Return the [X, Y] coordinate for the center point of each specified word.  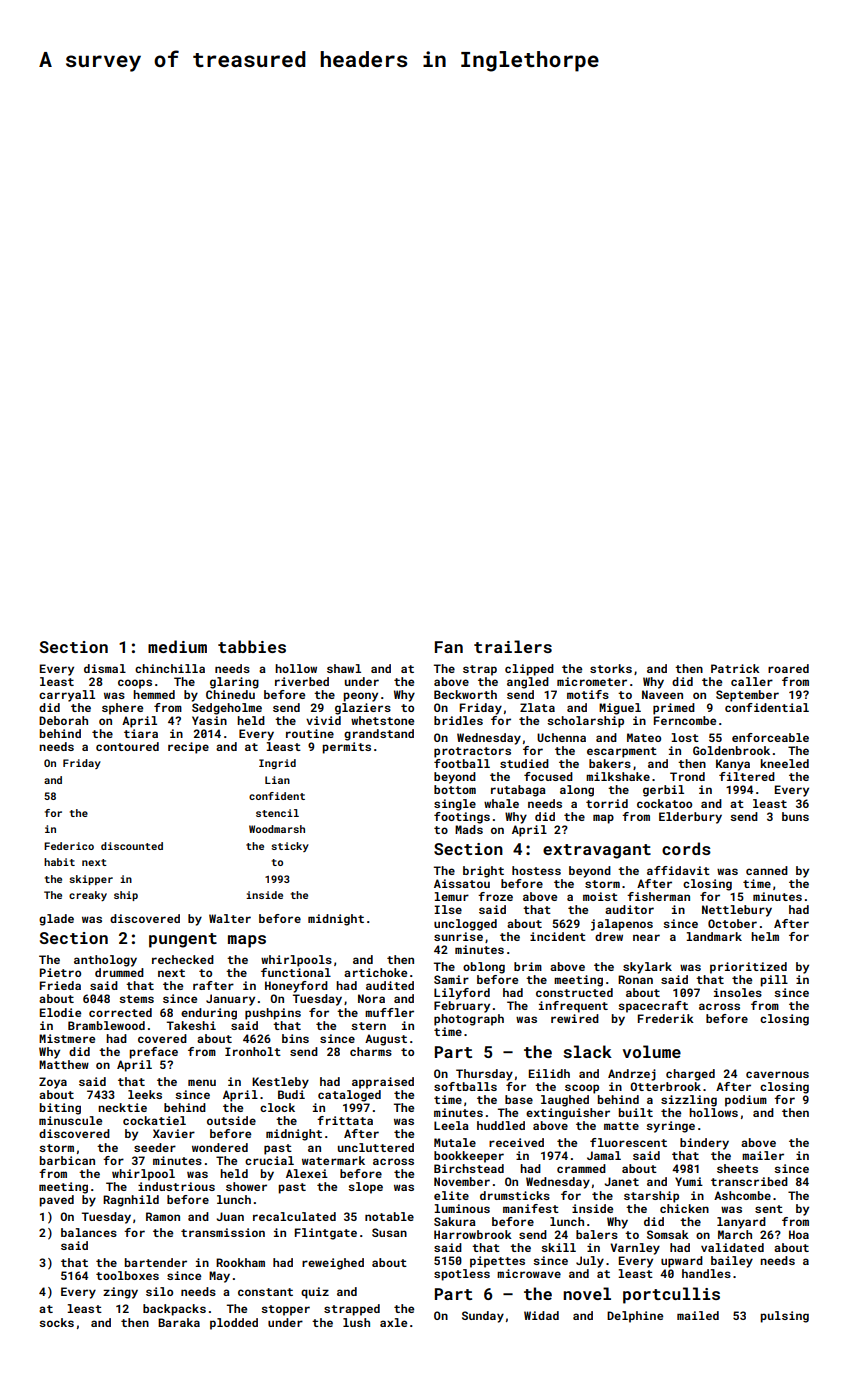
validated [732, 1247]
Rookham [240, 1262]
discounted [132, 846]
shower [246, 1186]
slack [587, 1051]
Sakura [455, 1221]
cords [686, 848]
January [230, 1000]
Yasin [209, 720]
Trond [687, 776]
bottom [455, 789]
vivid [323, 720]
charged [690, 1075]
